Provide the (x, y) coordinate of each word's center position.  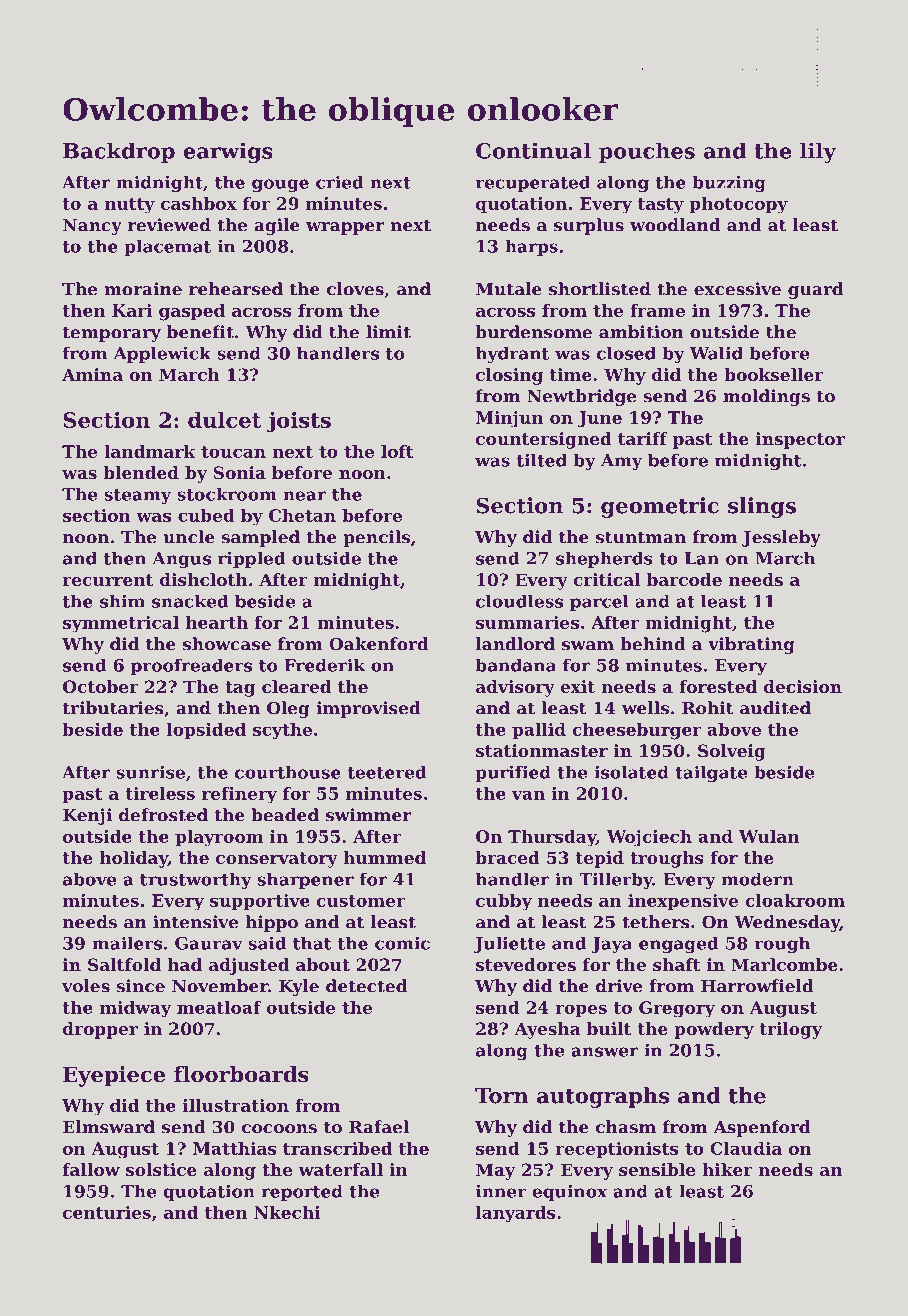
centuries (107, 1212)
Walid (716, 353)
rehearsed (236, 289)
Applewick (162, 355)
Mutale (509, 289)
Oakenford (379, 644)
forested (718, 686)
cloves (355, 289)
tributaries (113, 708)
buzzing (729, 183)
